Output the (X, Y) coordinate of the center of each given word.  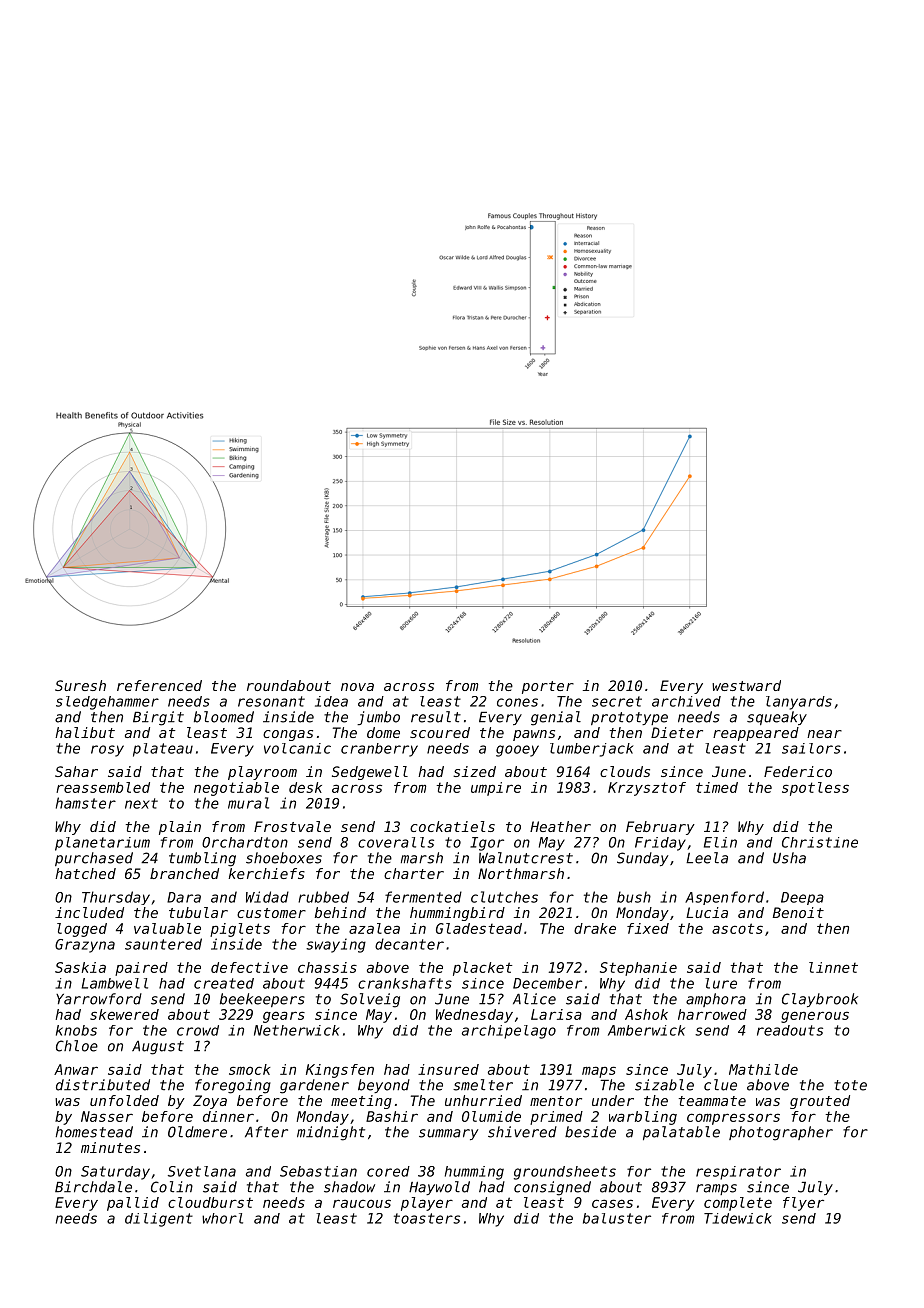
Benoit (798, 912)
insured (448, 1069)
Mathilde (763, 1069)
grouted (820, 1102)
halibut (85, 732)
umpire (496, 789)
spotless (815, 789)
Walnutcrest (526, 858)
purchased (94, 859)
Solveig (370, 1000)
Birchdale (93, 1187)
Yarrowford (99, 999)
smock (250, 1069)
